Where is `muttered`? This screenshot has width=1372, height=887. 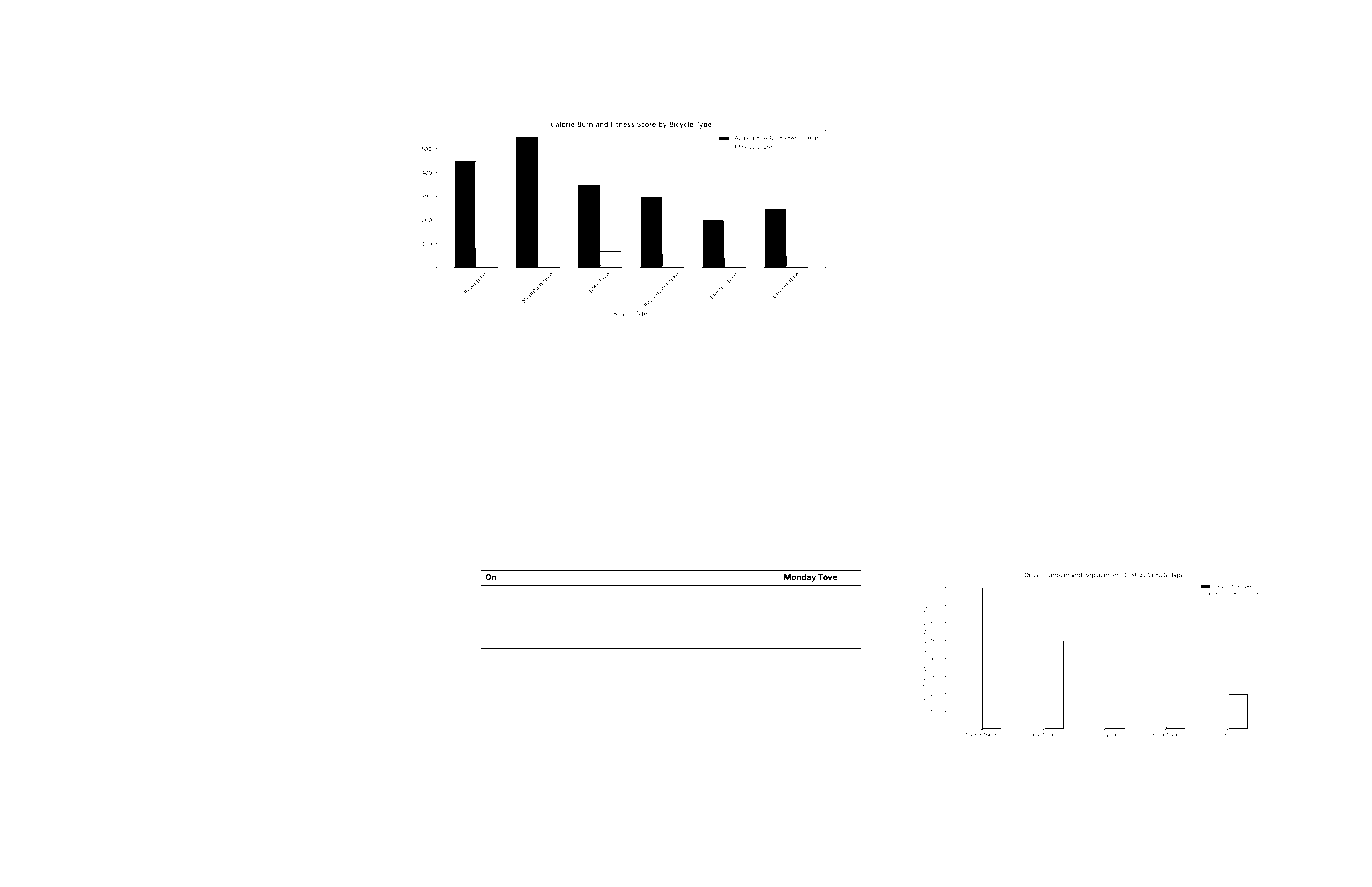 muttered is located at coordinates (1196, 497).
